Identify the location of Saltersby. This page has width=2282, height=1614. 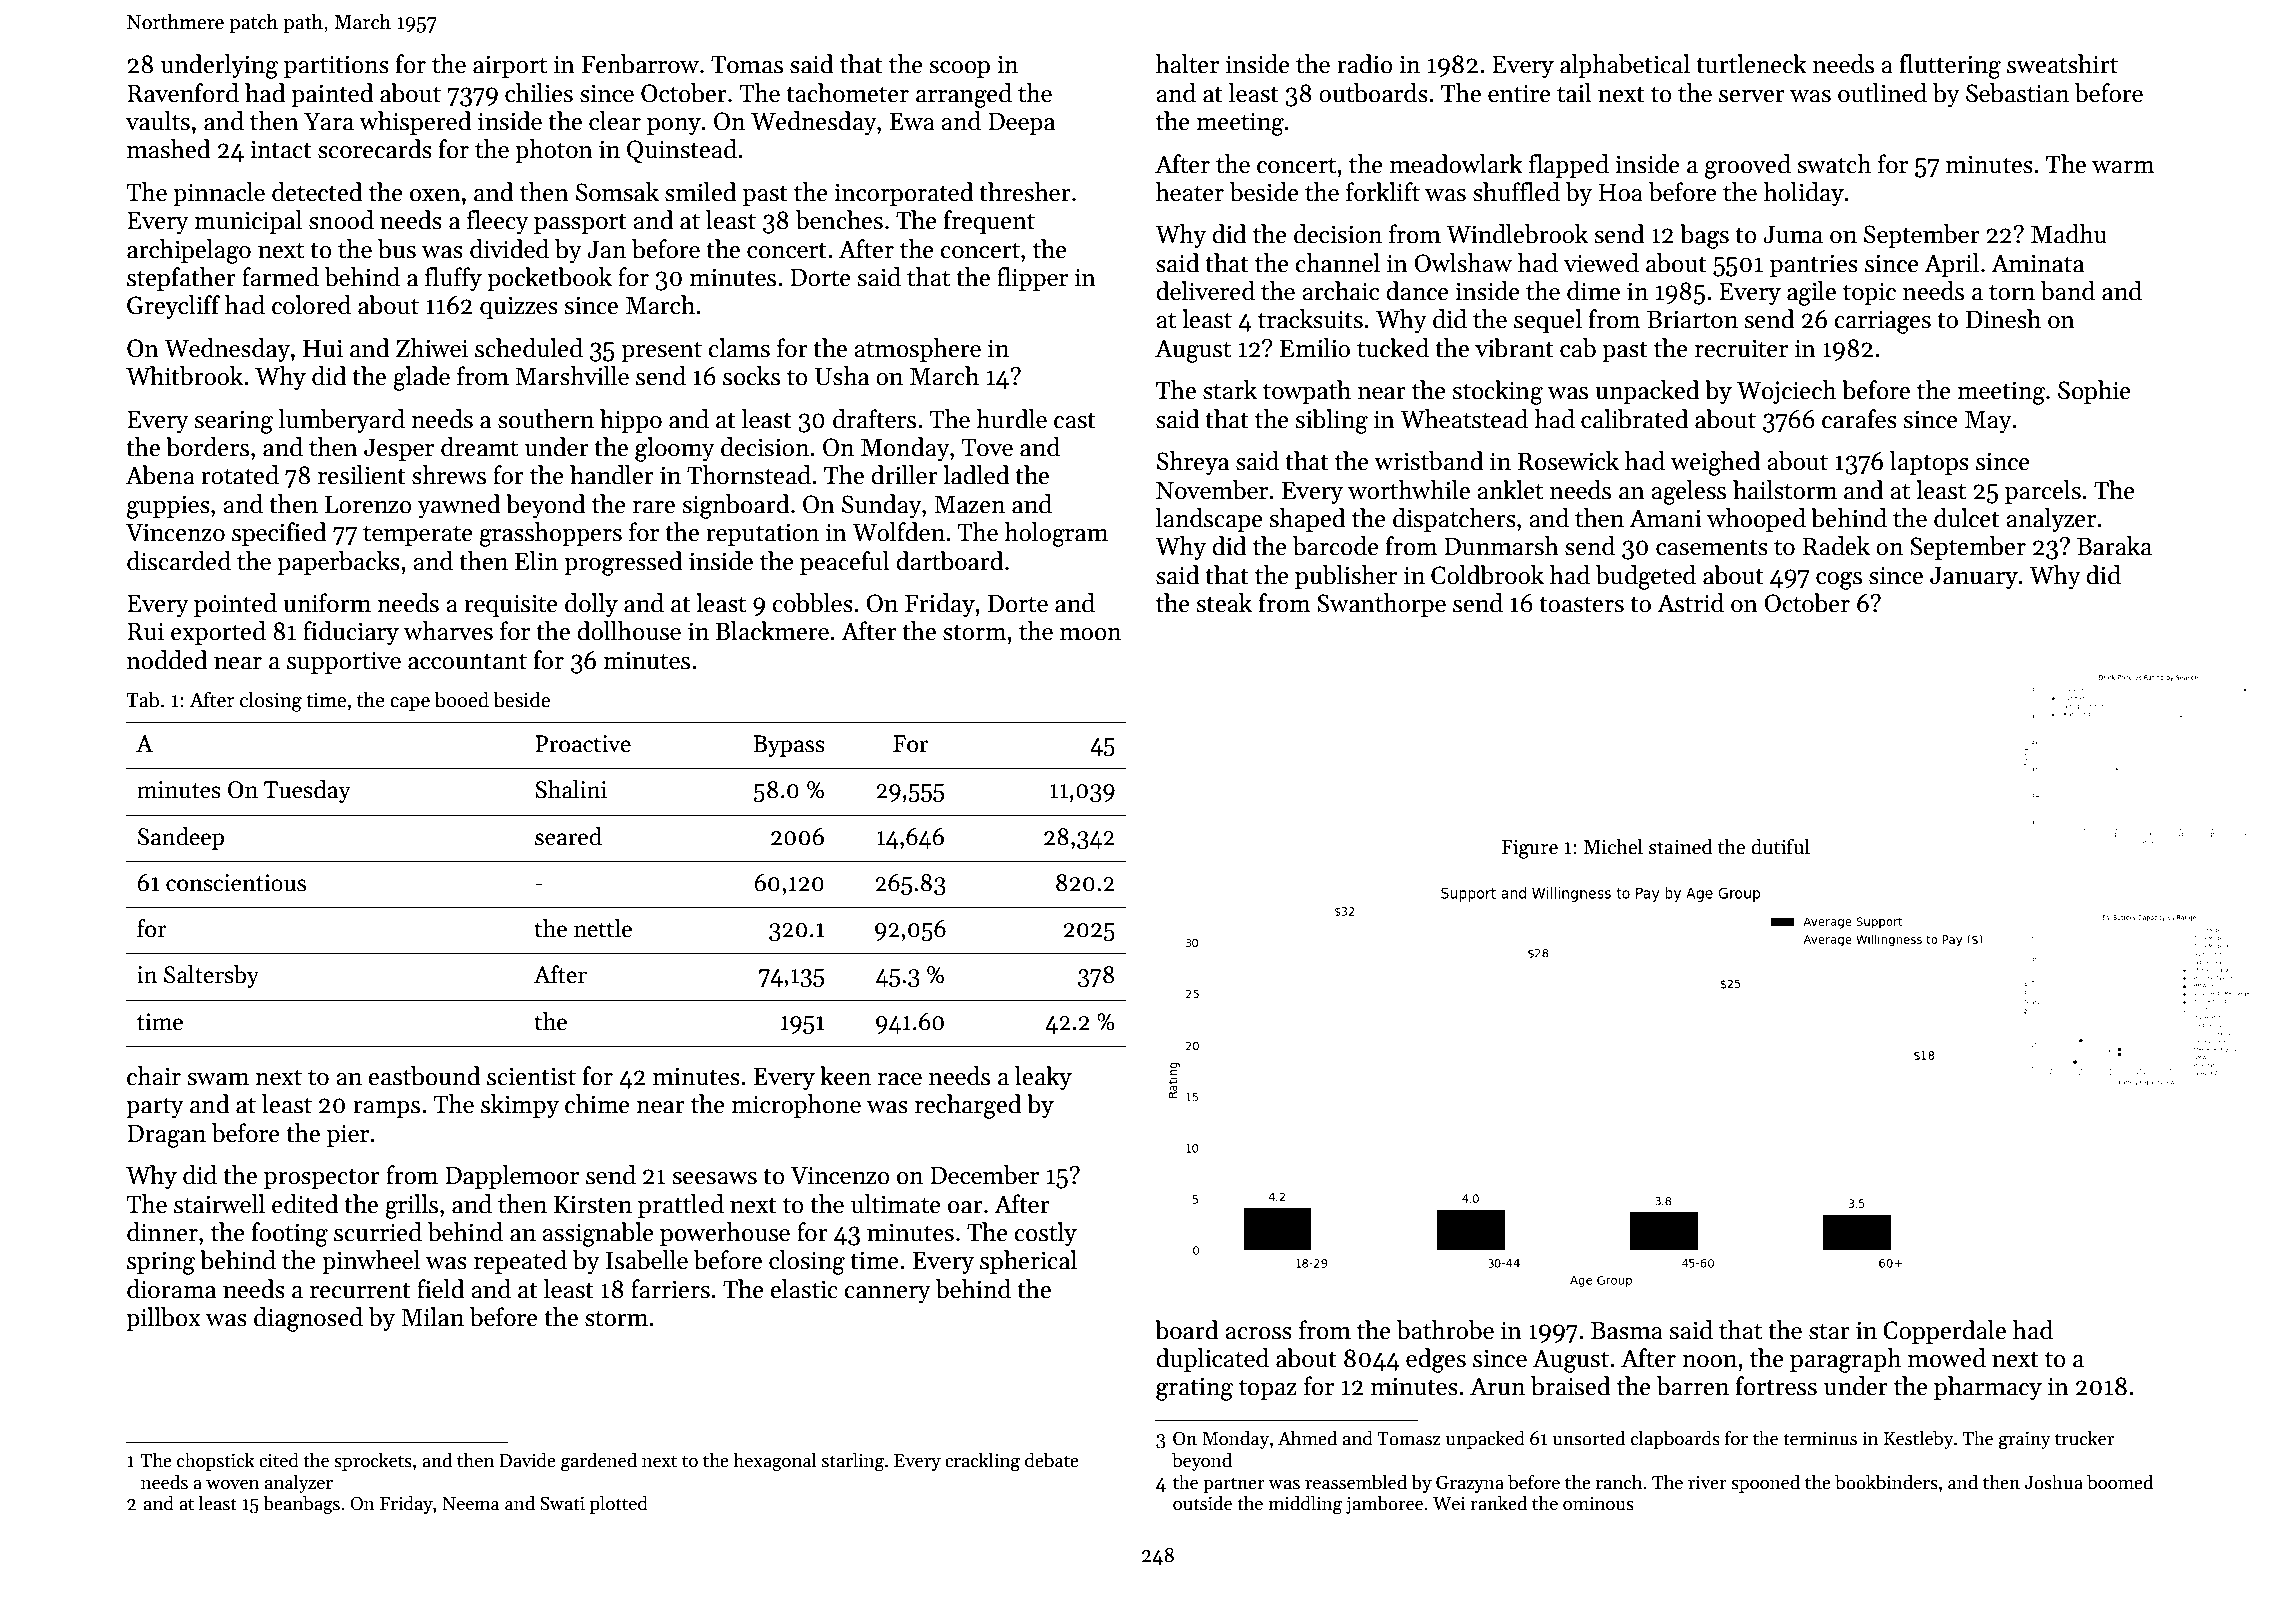
(211, 976).
